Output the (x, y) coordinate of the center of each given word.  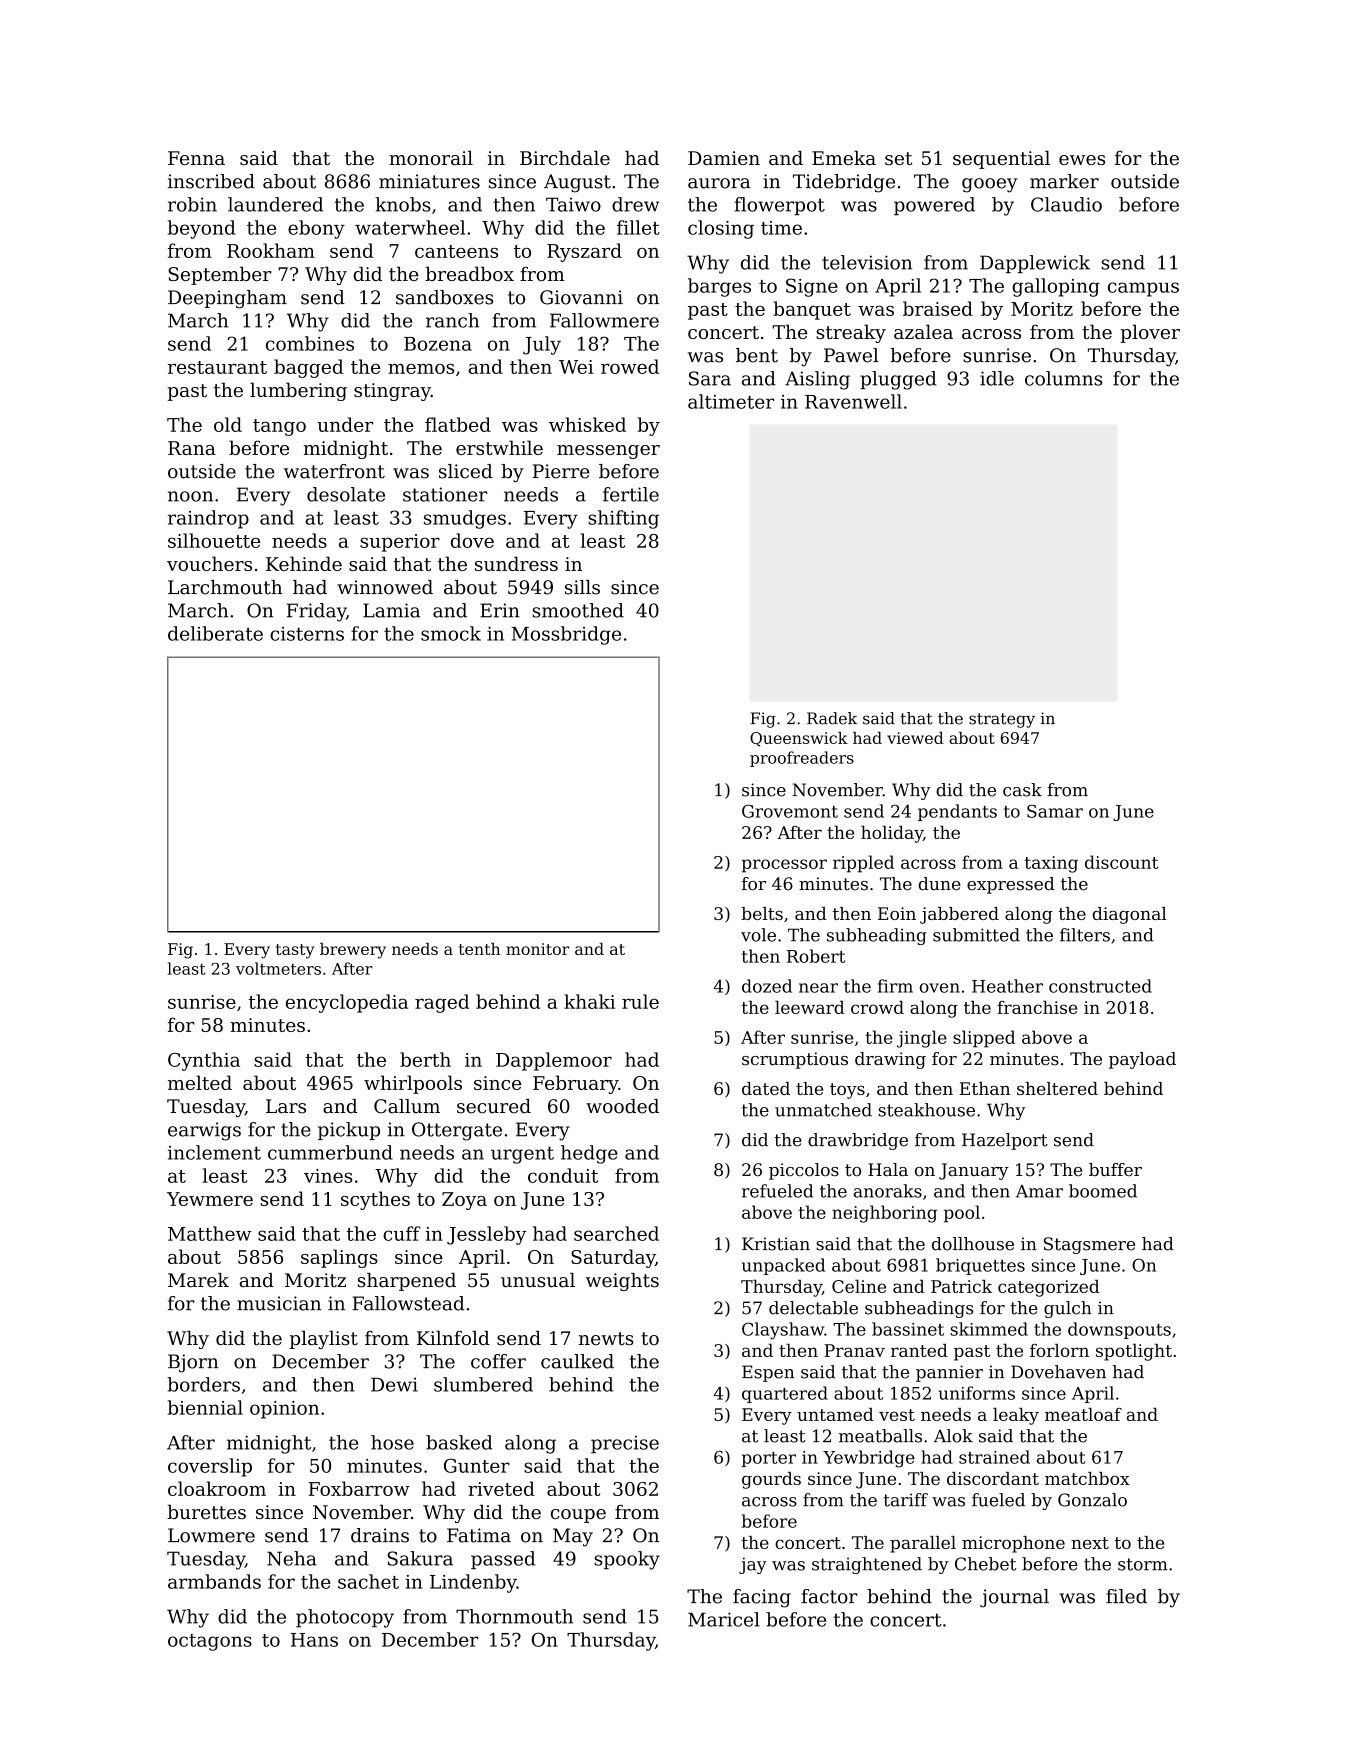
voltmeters (278, 968)
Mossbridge (566, 635)
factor (829, 1596)
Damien (724, 158)
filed (1126, 1596)
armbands (214, 1581)
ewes (1082, 160)
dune (939, 884)
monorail (431, 157)
